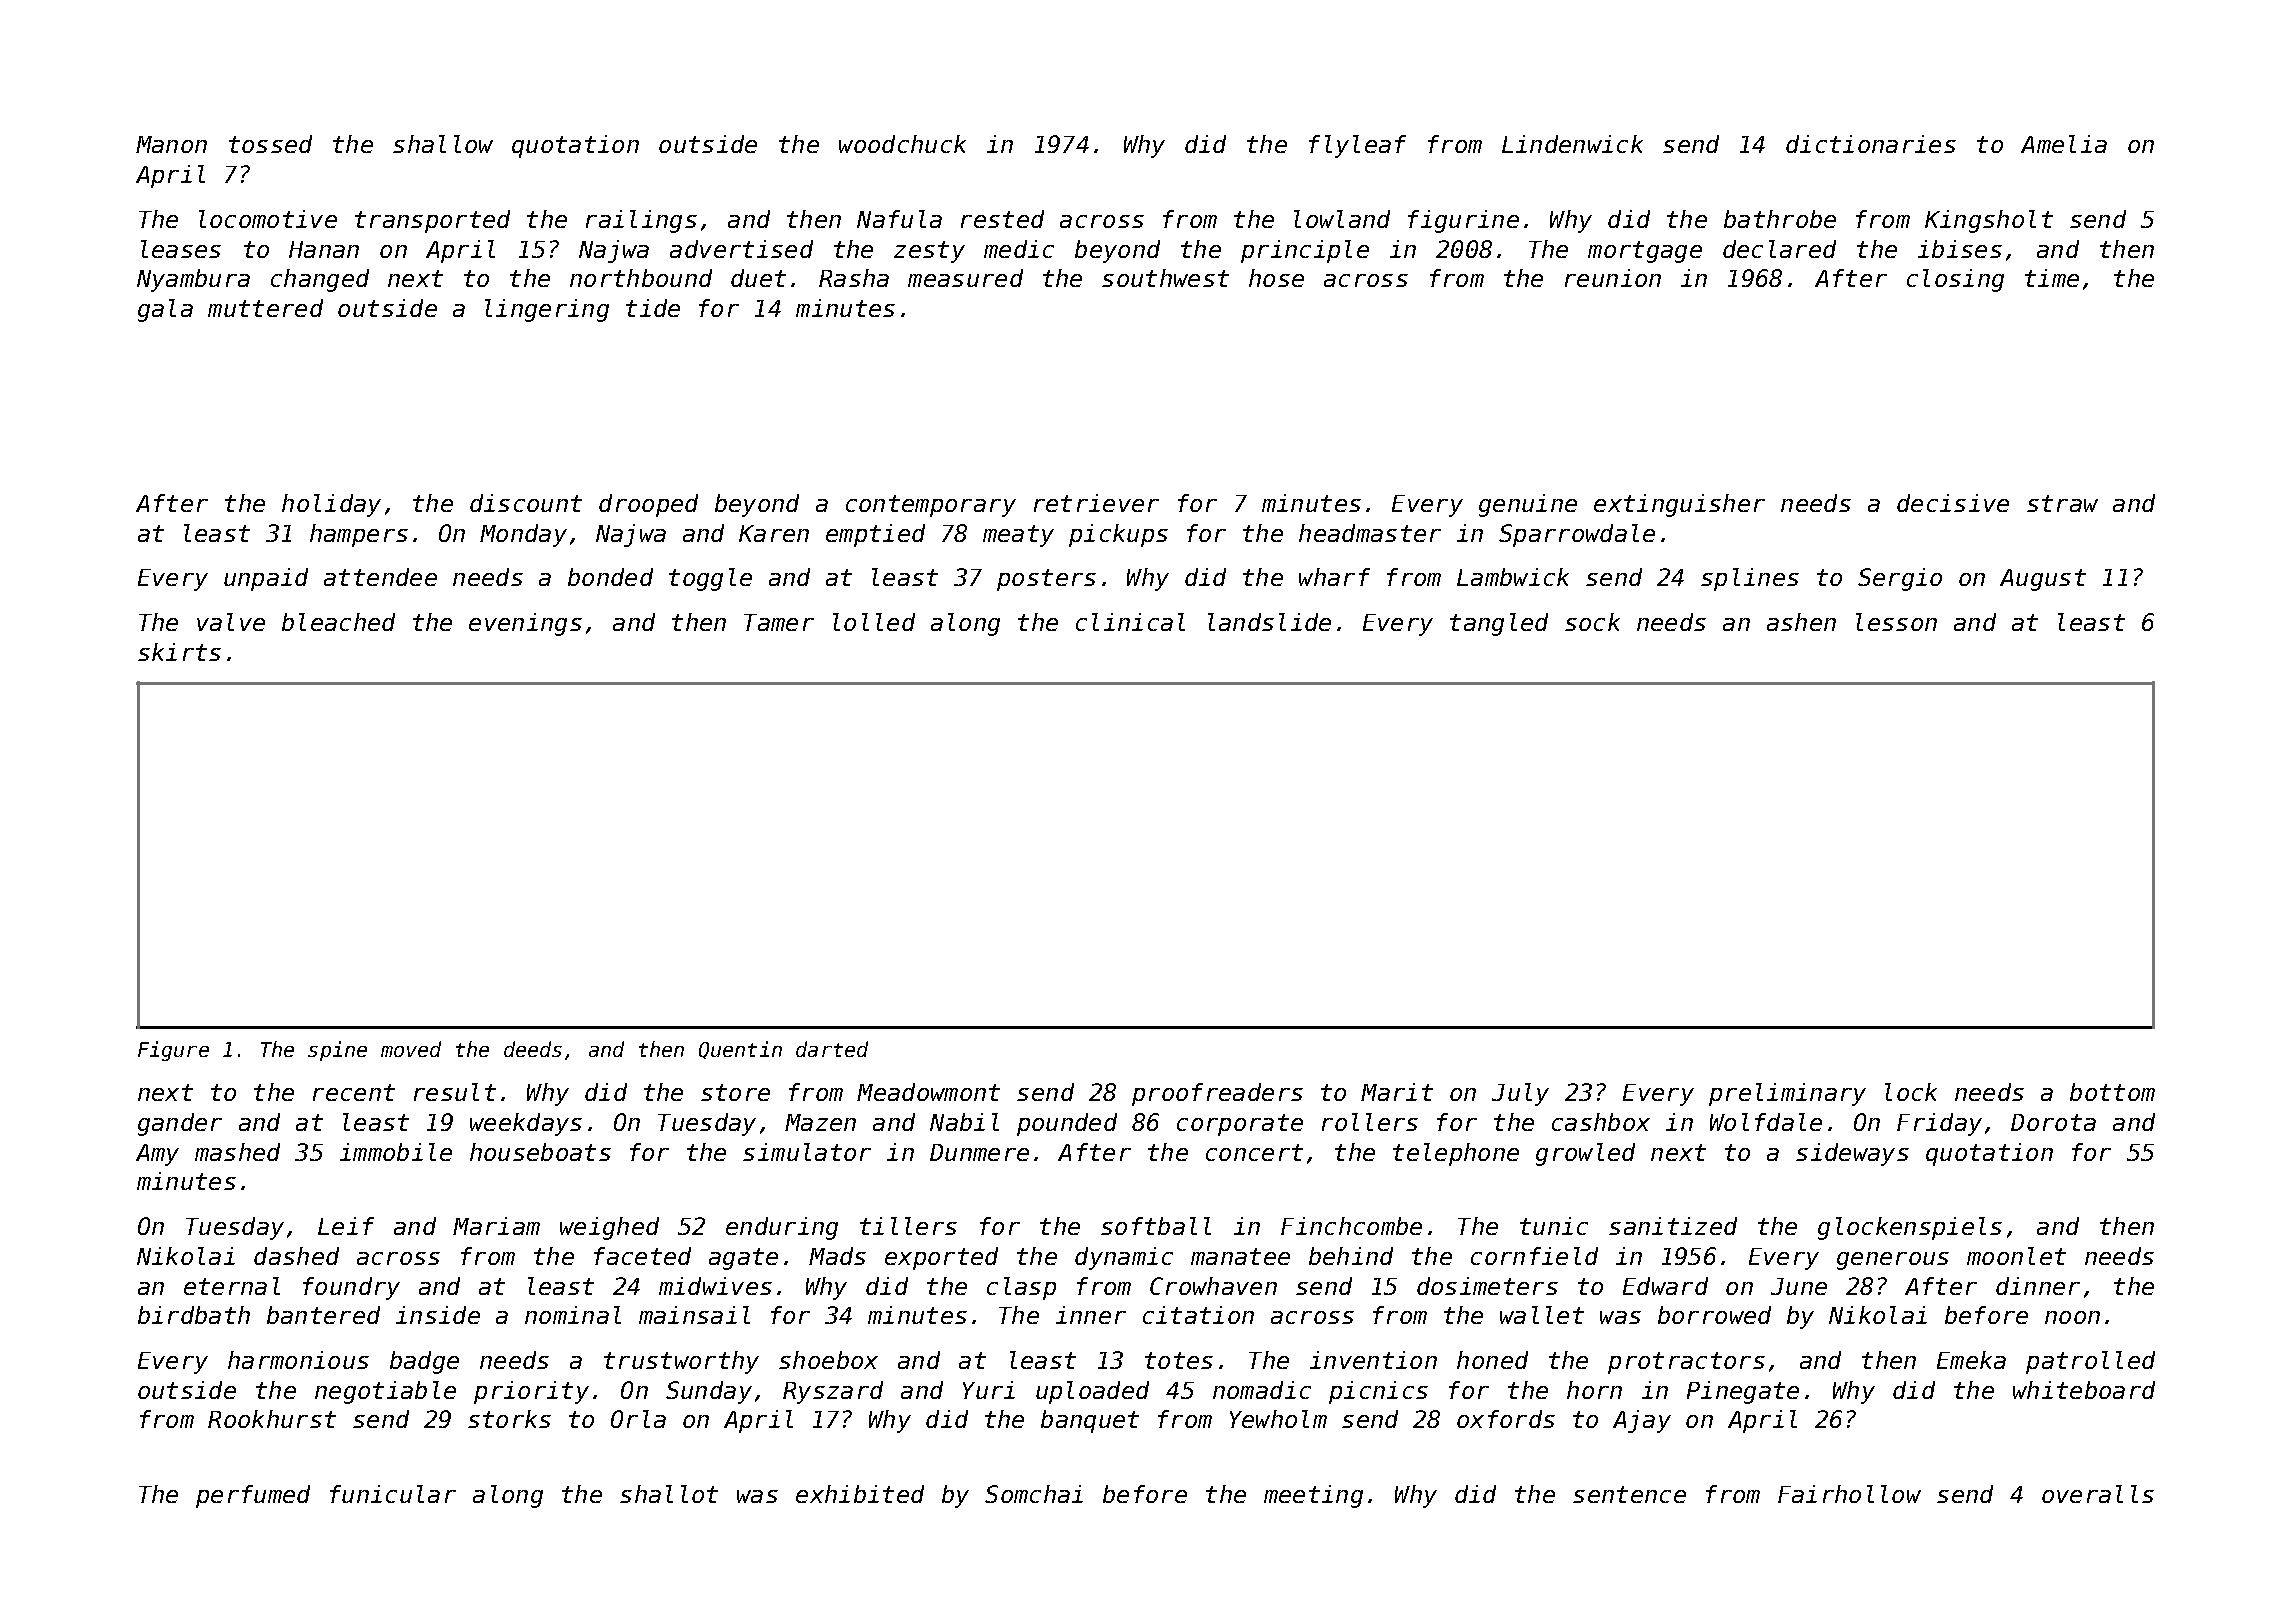 The image size is (2292, 1620). Describe the element at coordinates (496, 1226) in the screenshot. I see `Mariam` at that location.
